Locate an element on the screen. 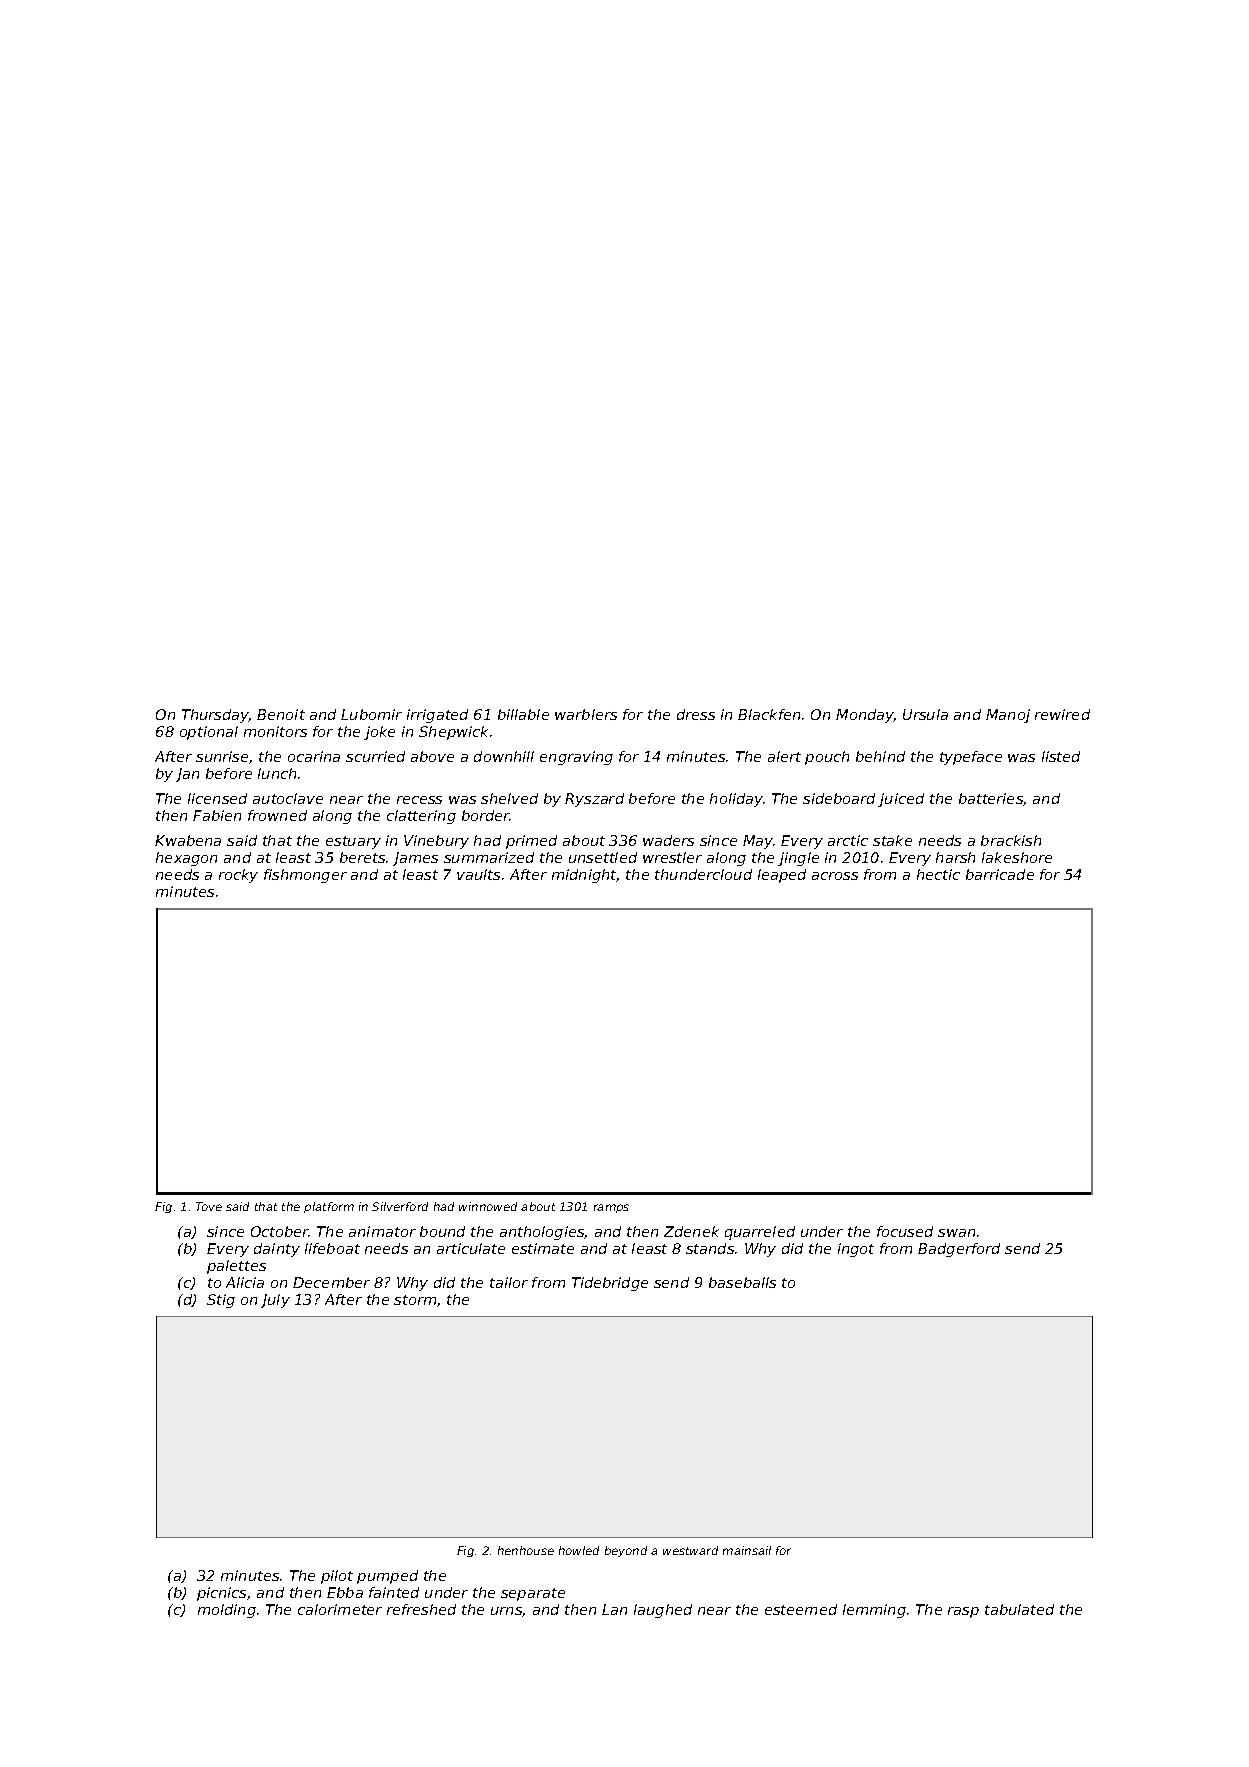 The image size is (1249, 1767). winnowed is located at coordinates (488, 1206).
